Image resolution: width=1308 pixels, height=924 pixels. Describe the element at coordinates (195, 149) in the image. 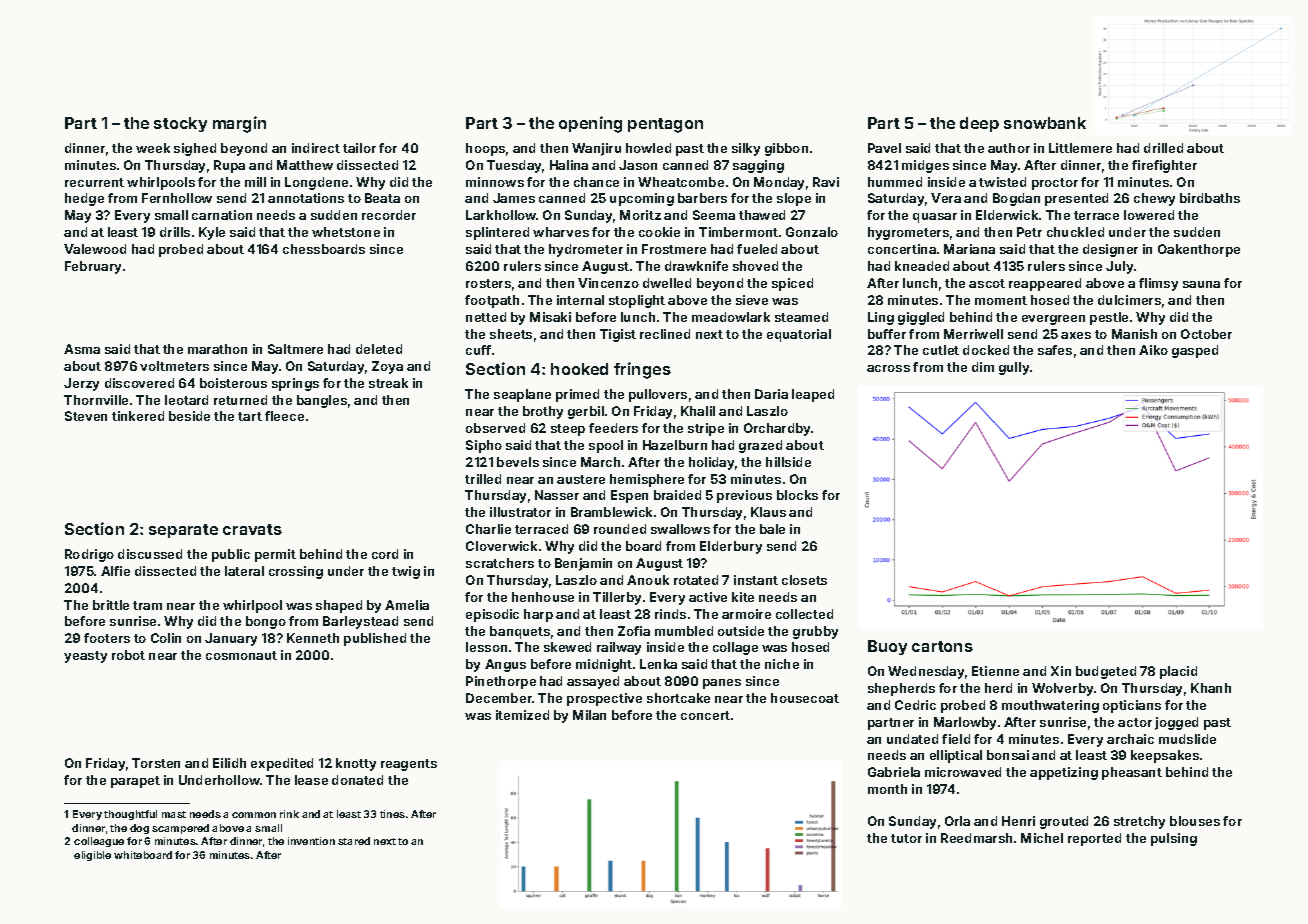

I see `sighed` at that location.
